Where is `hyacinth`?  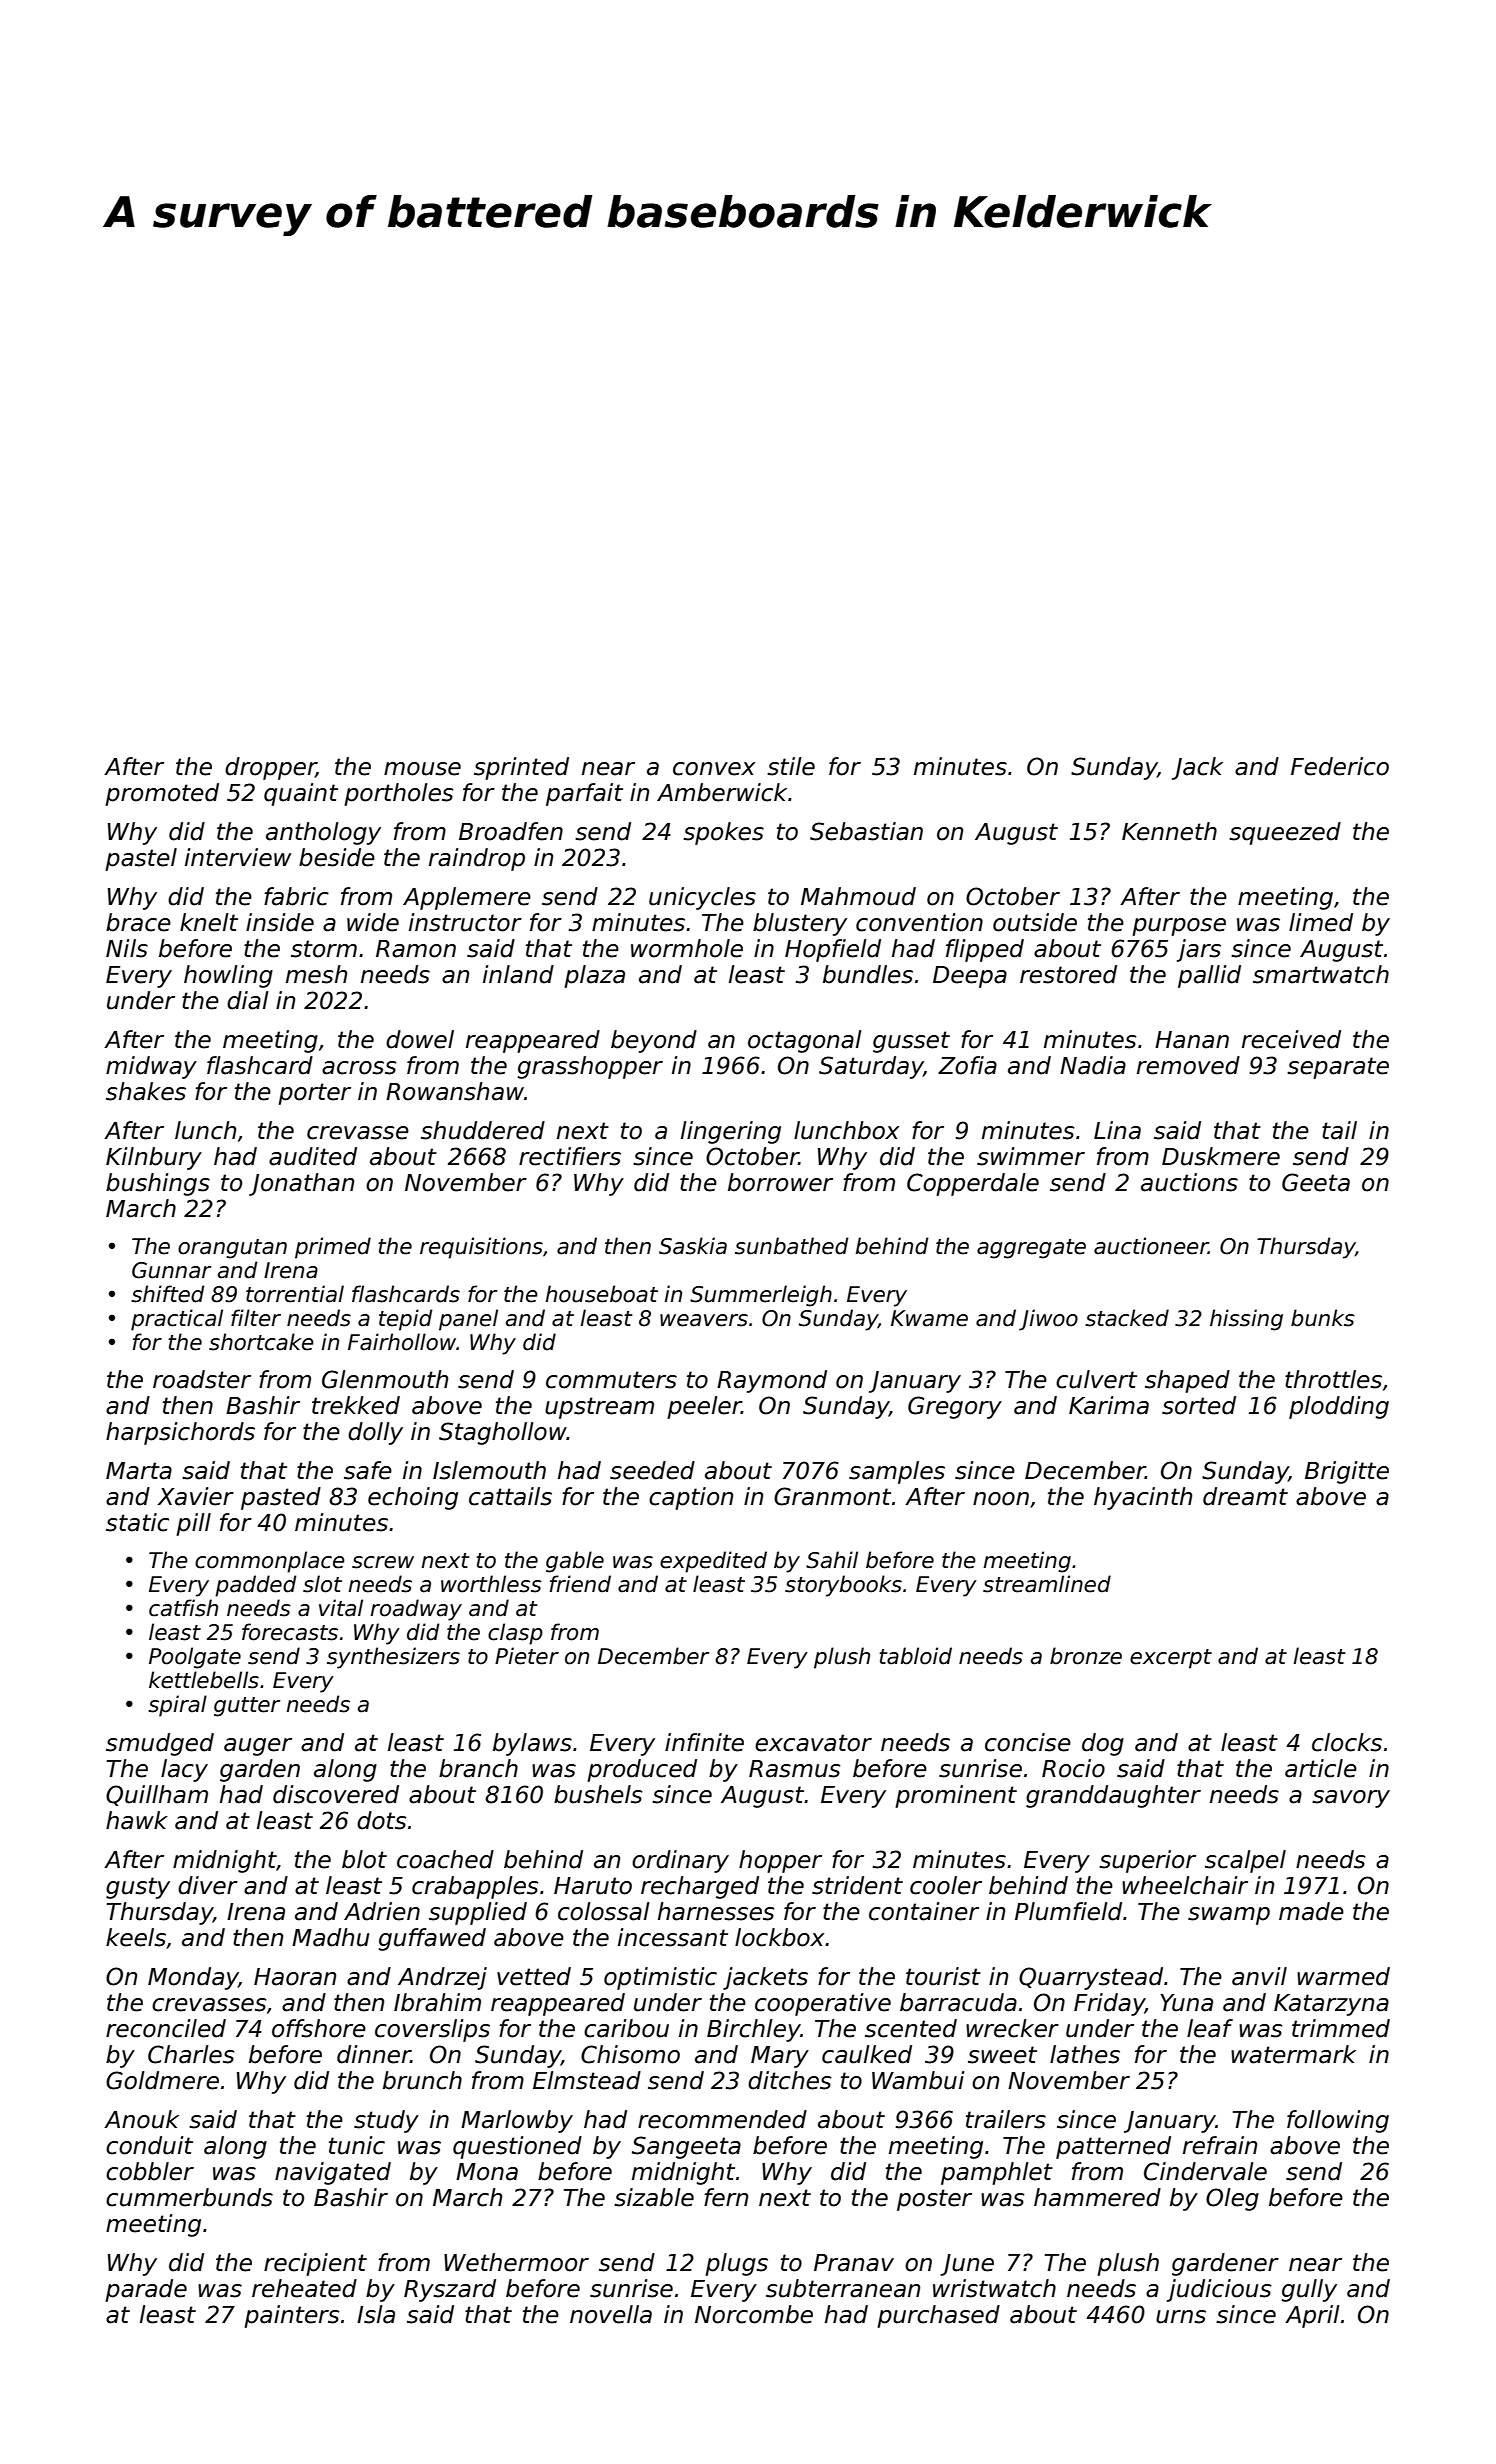 hyacinth is located at coordinates (1143, 1498).
